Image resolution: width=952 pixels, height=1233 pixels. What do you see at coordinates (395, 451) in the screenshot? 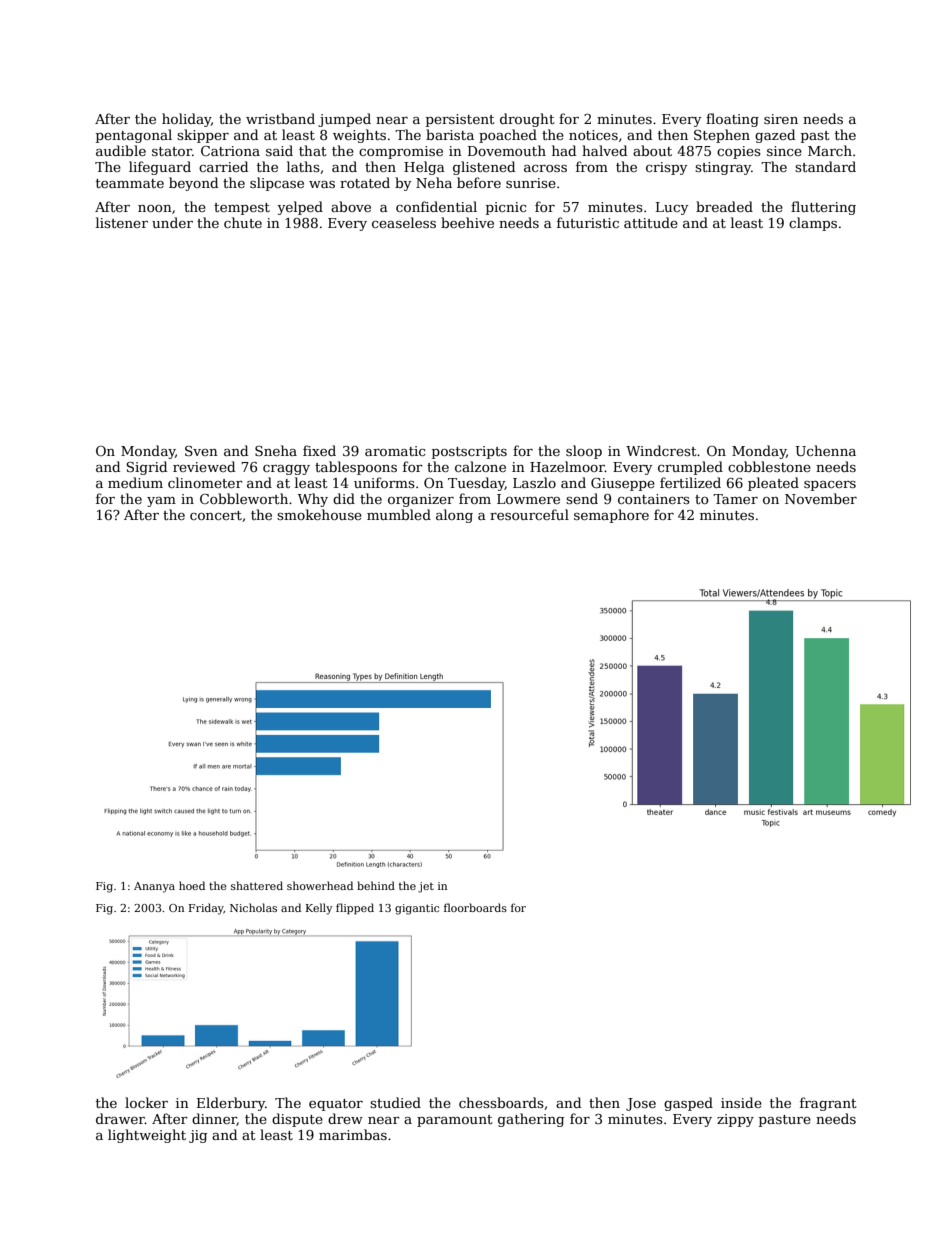
I see `aromatic` at bounding box center [395, 451].
